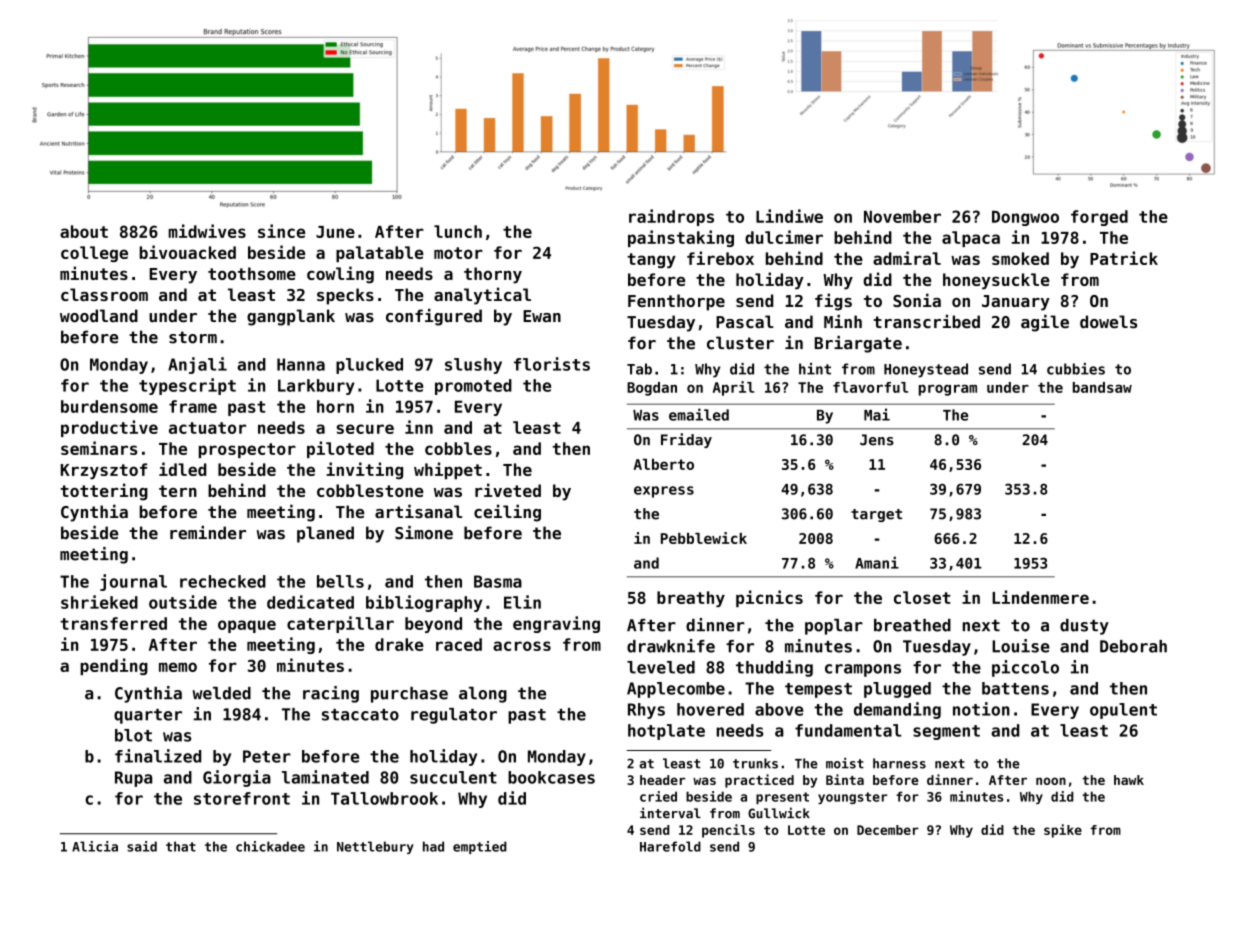 Image resolution: width=1233 pixels, height=952 pixels. What do you see at coordinates (1123, 711) in the page?
I see `opulent` at bounding box center [1123, 711].
